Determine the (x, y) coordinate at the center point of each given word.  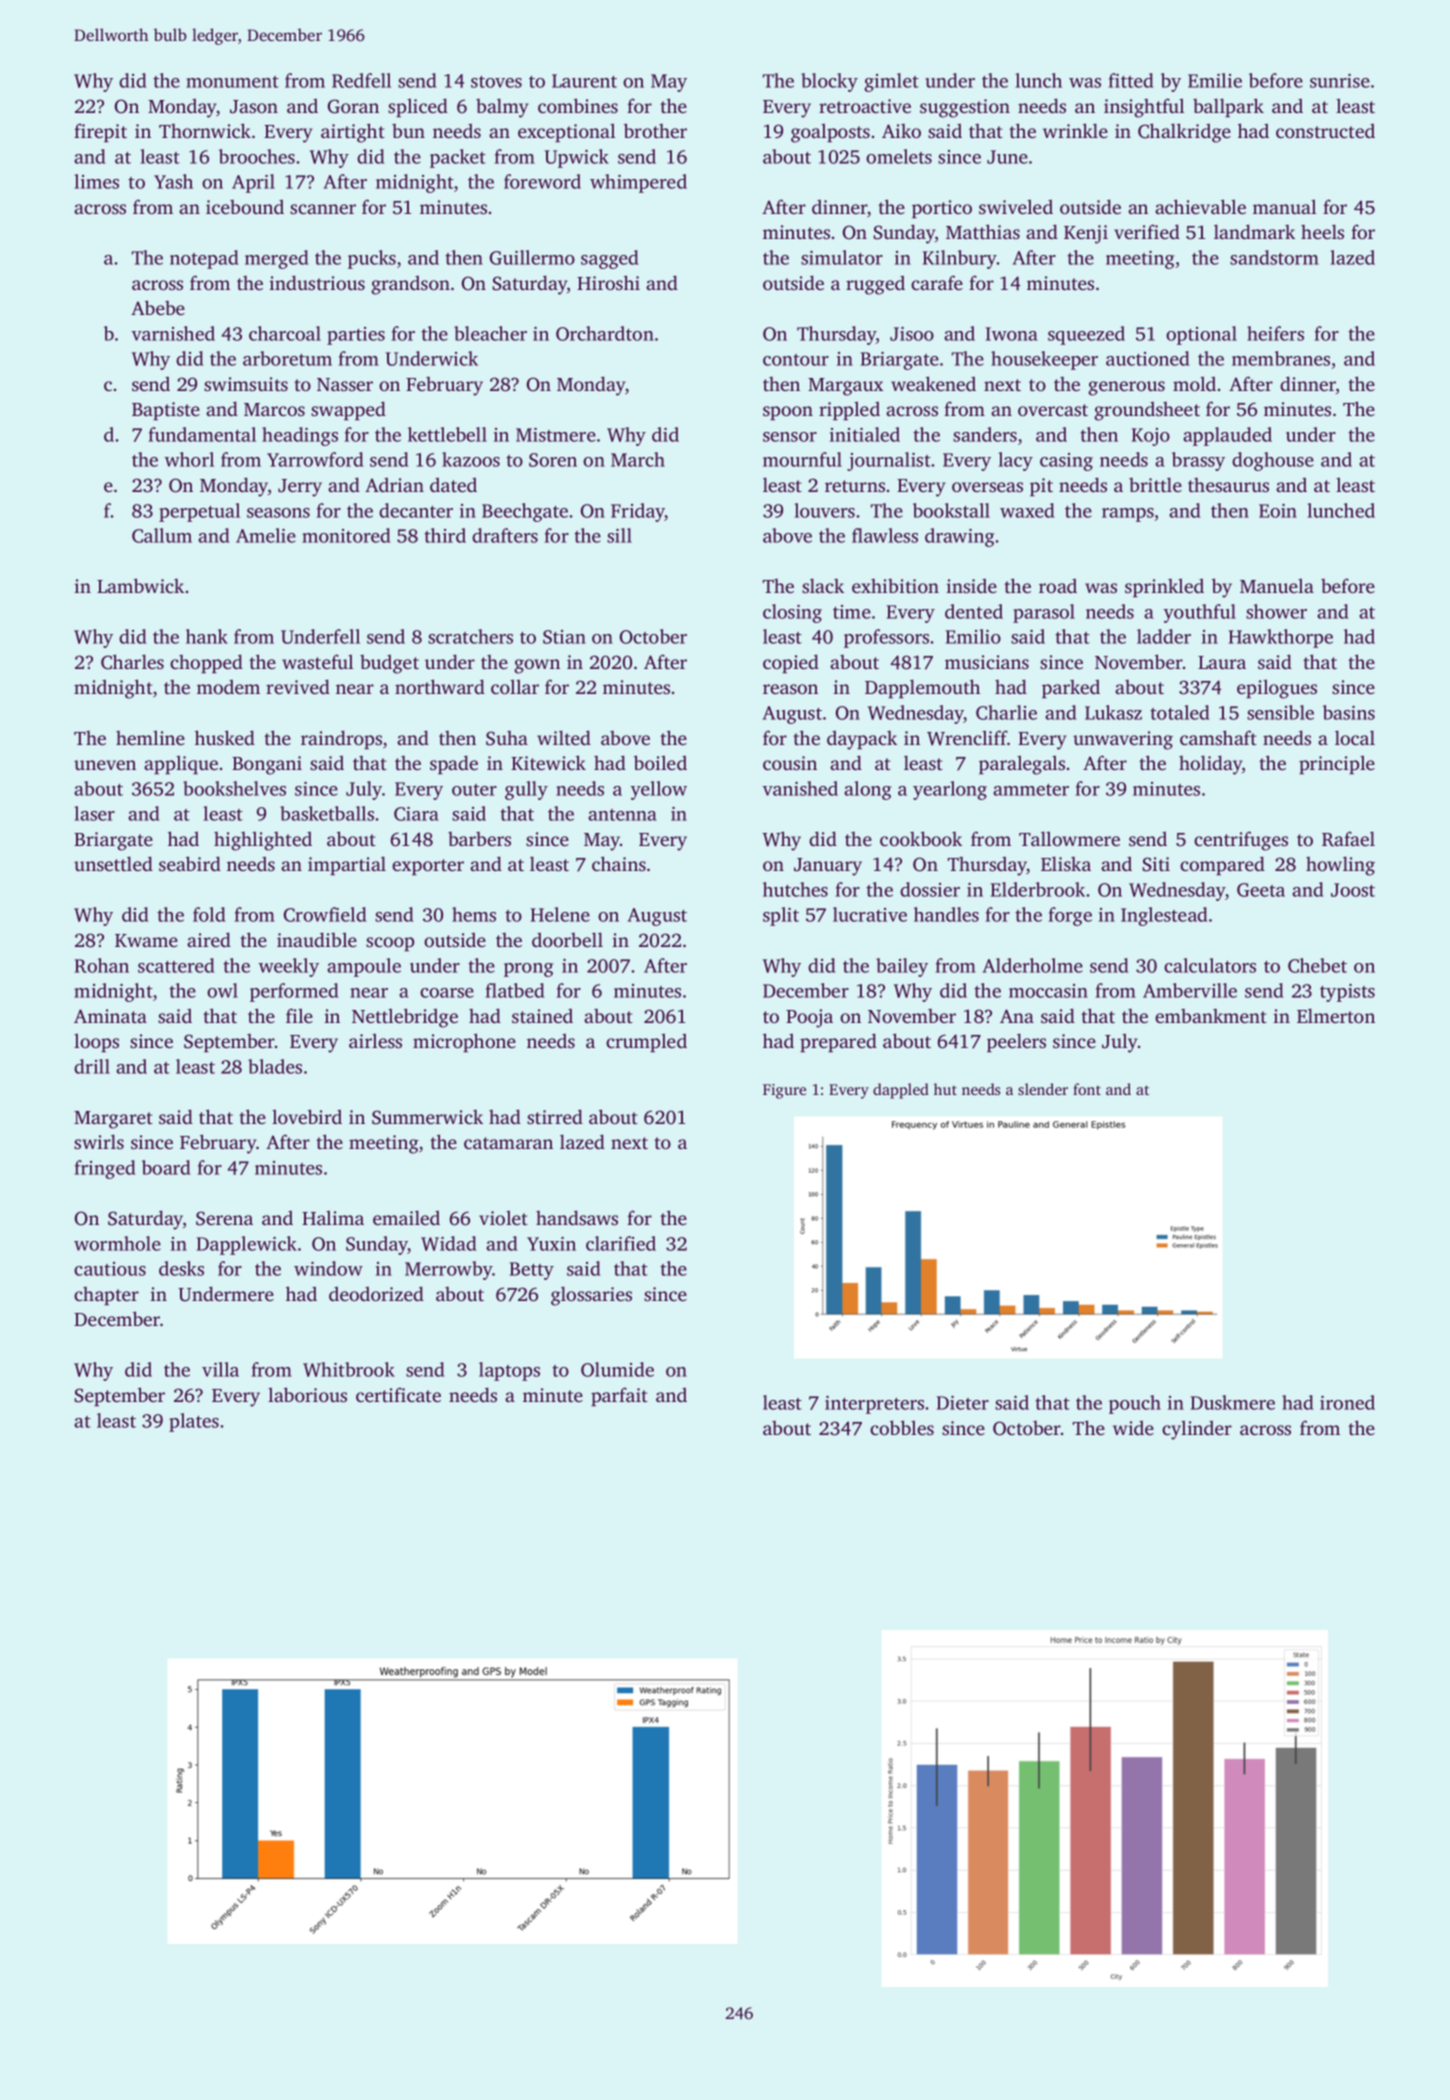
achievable (1200, 206)
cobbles (902, 1427)
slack (823, 585)
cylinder (1197, 1430)
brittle (1155, 484)
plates (194, 1422)
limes (96, 181)
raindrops (341, 739)
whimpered (638, 183)
